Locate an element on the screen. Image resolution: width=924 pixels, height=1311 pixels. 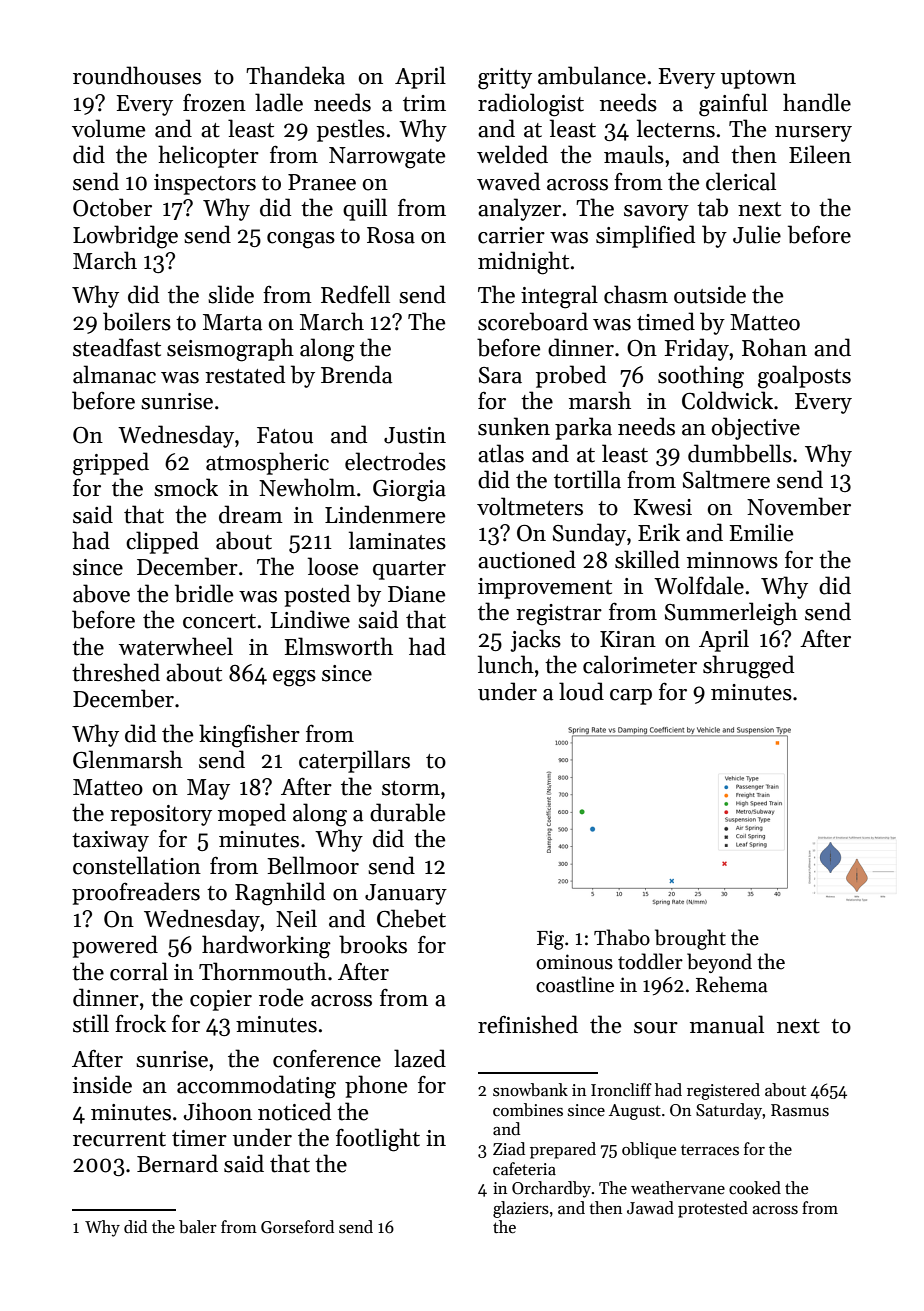
baler is located at coordinates (198, 1227).
